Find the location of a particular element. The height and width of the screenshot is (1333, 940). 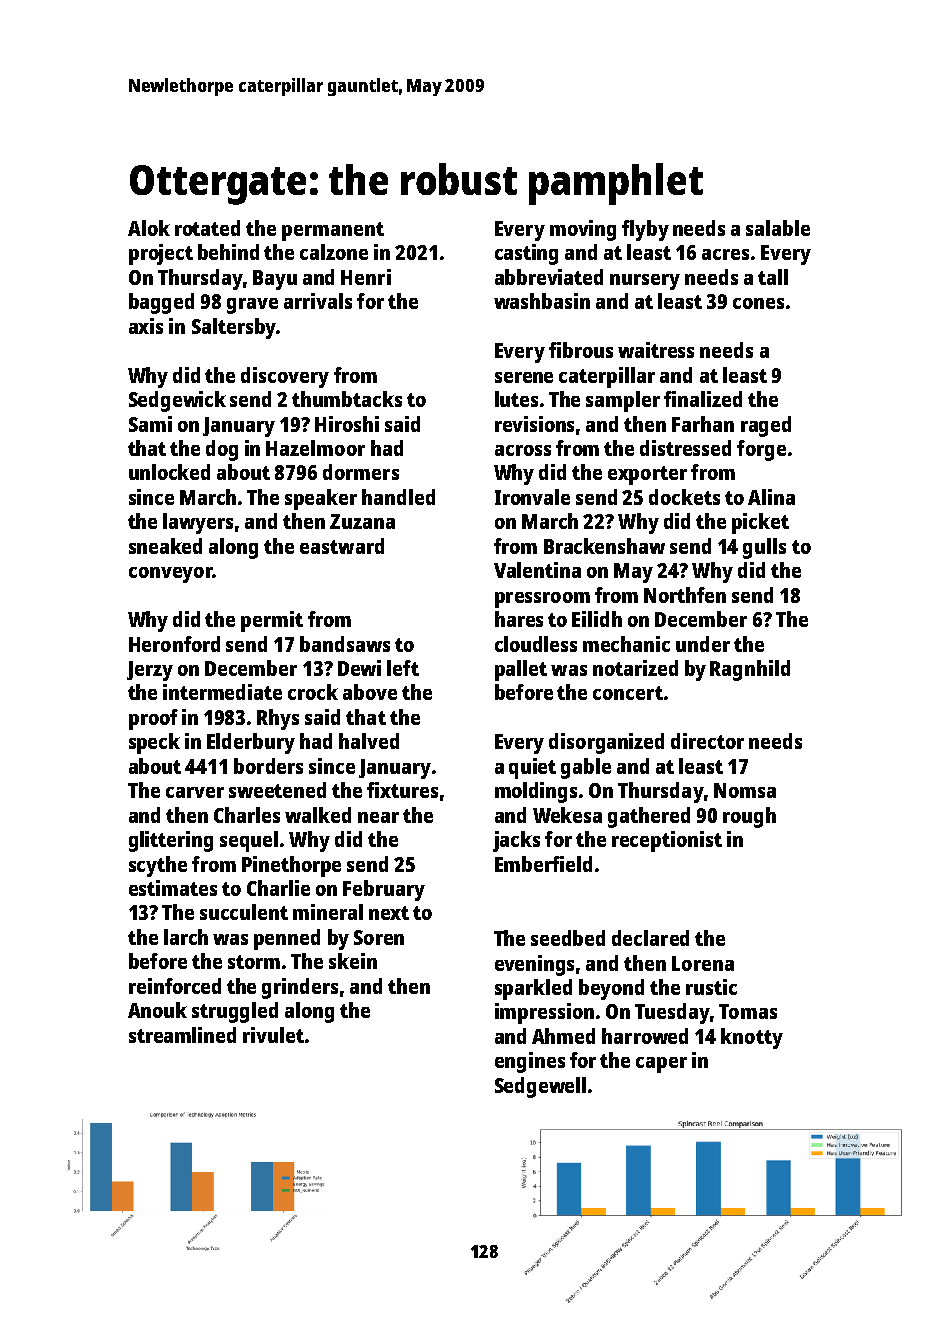

seedbed is located at coordinates (568, 938).
